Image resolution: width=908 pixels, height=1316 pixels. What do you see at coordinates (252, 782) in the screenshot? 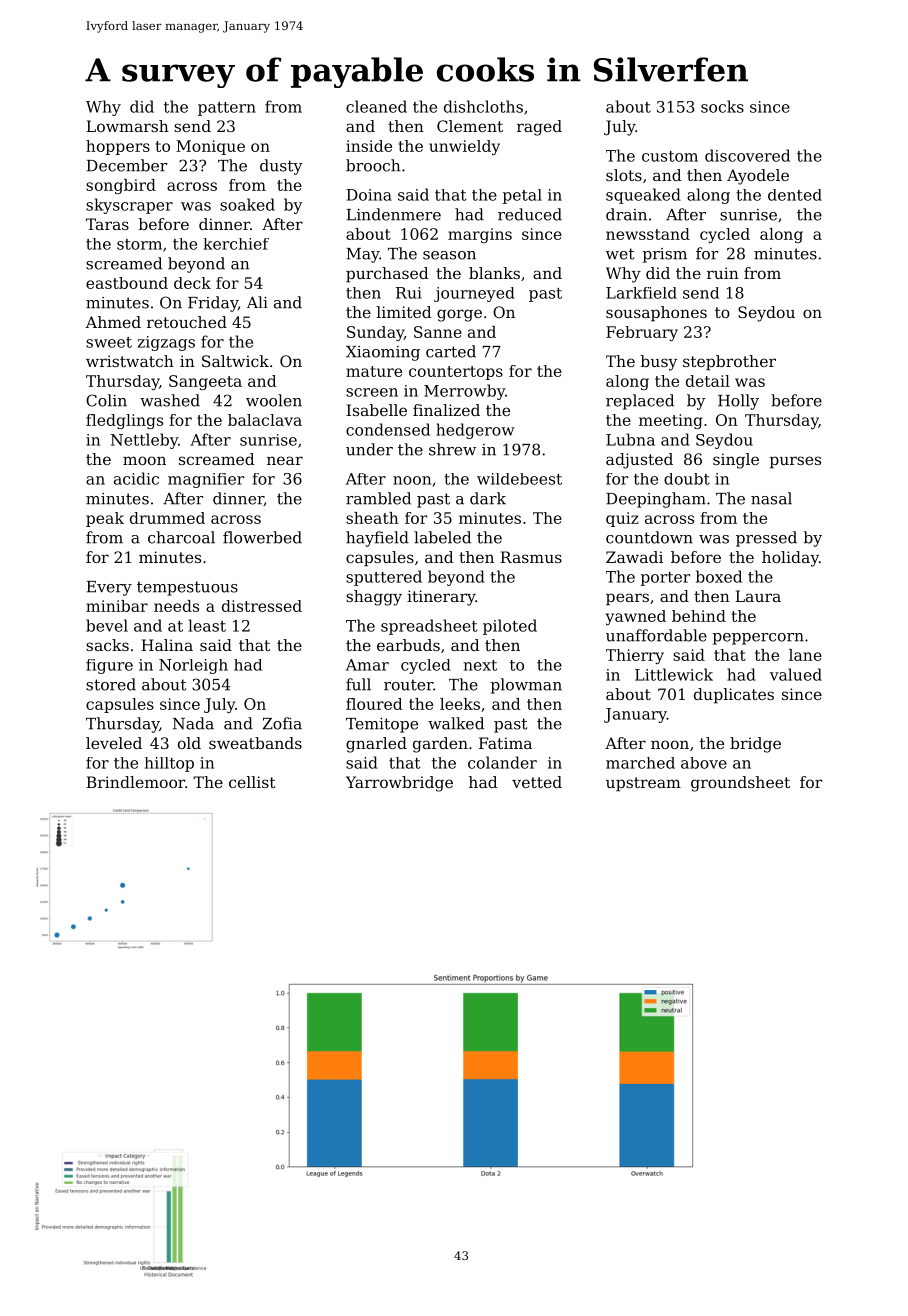
I see `cellist` at bounding box center [252, 782].
